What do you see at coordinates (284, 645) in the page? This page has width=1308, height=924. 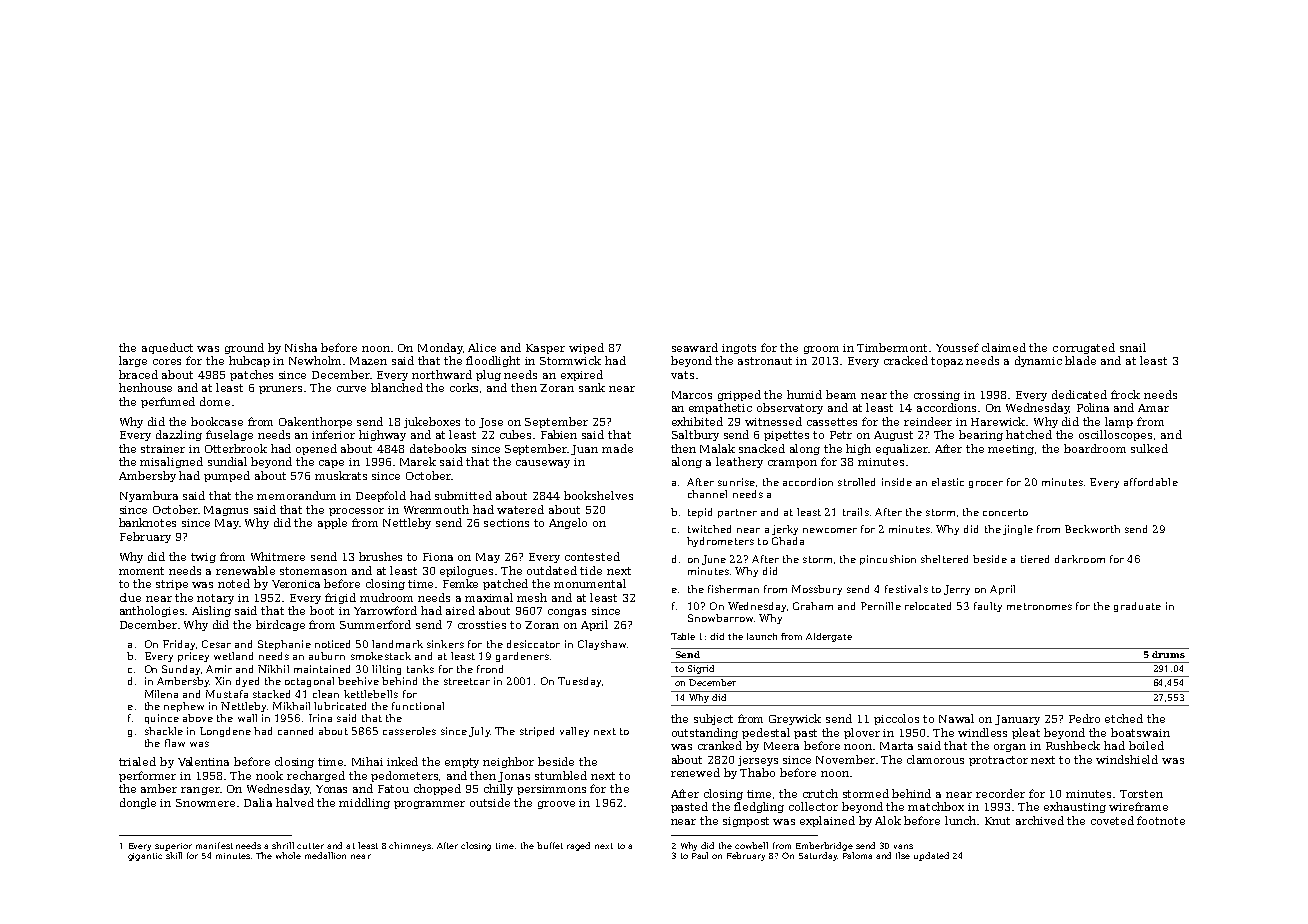 I see `Stephanie` at bounding box center [284, 645].
